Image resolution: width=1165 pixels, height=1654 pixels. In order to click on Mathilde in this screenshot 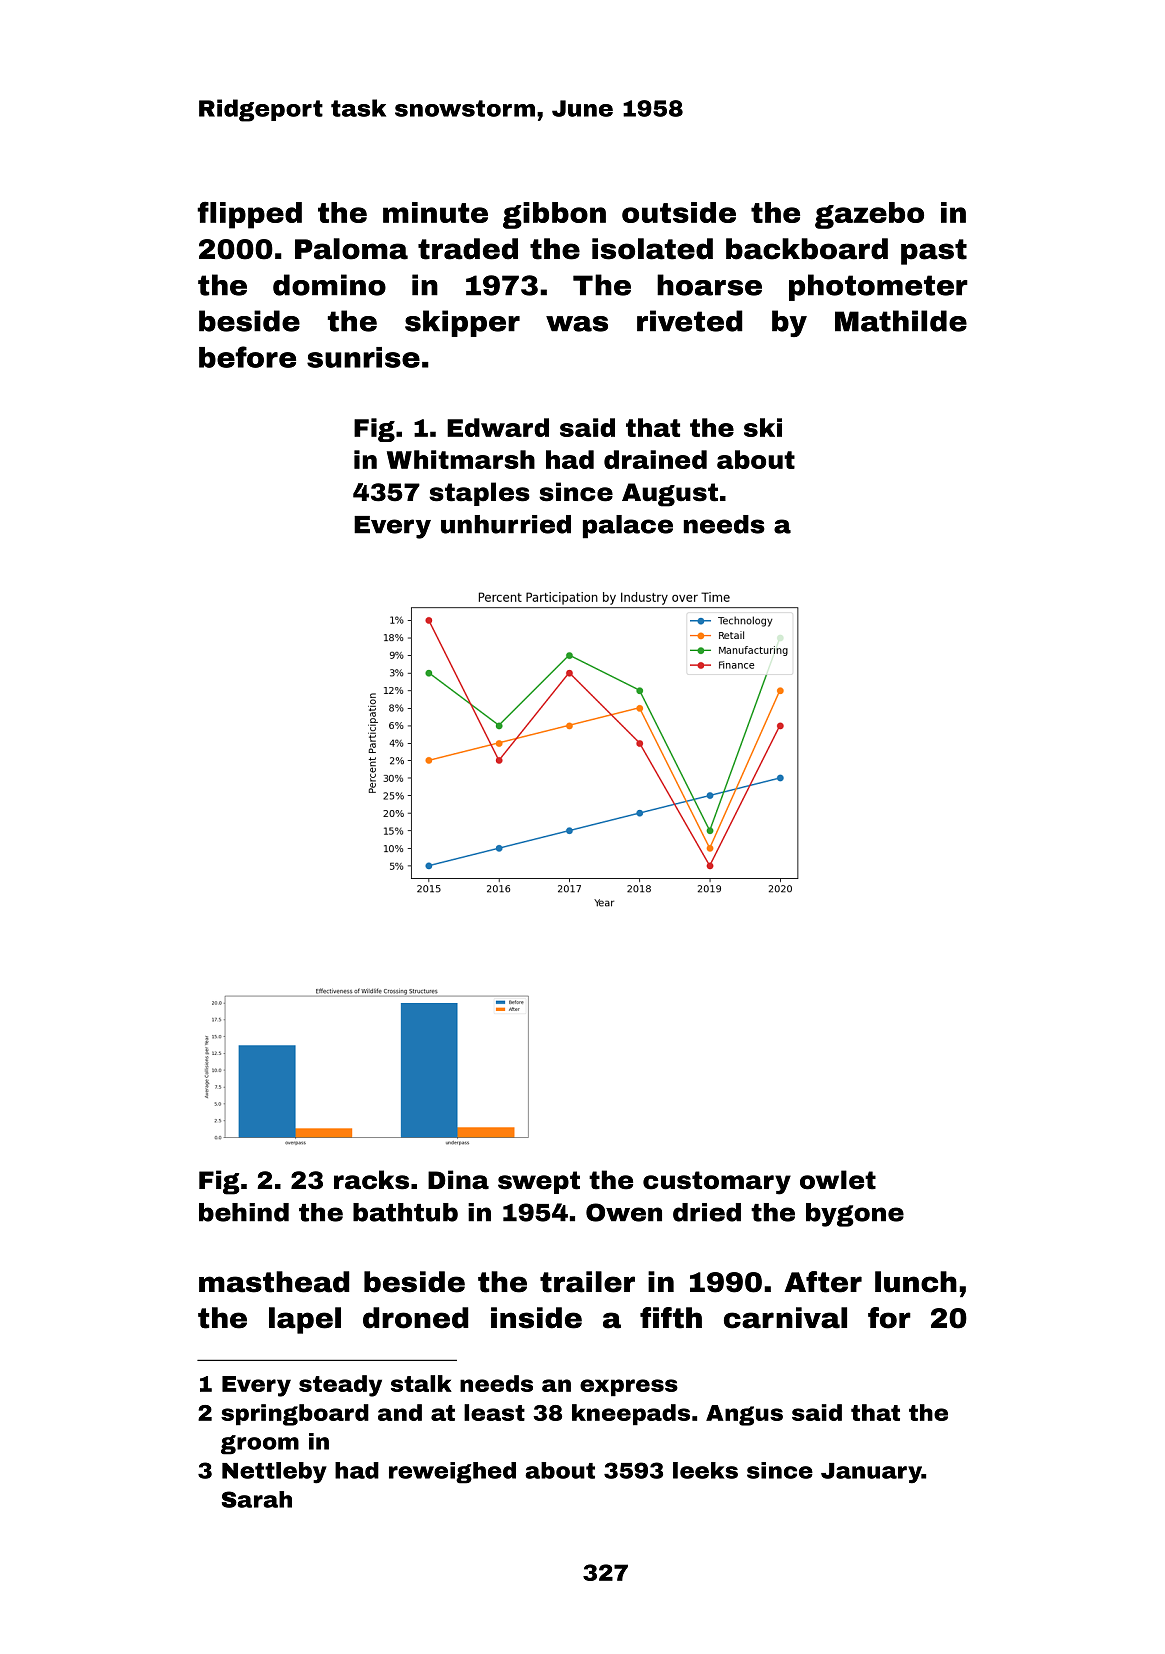, I will do `click(901, 321)`.
